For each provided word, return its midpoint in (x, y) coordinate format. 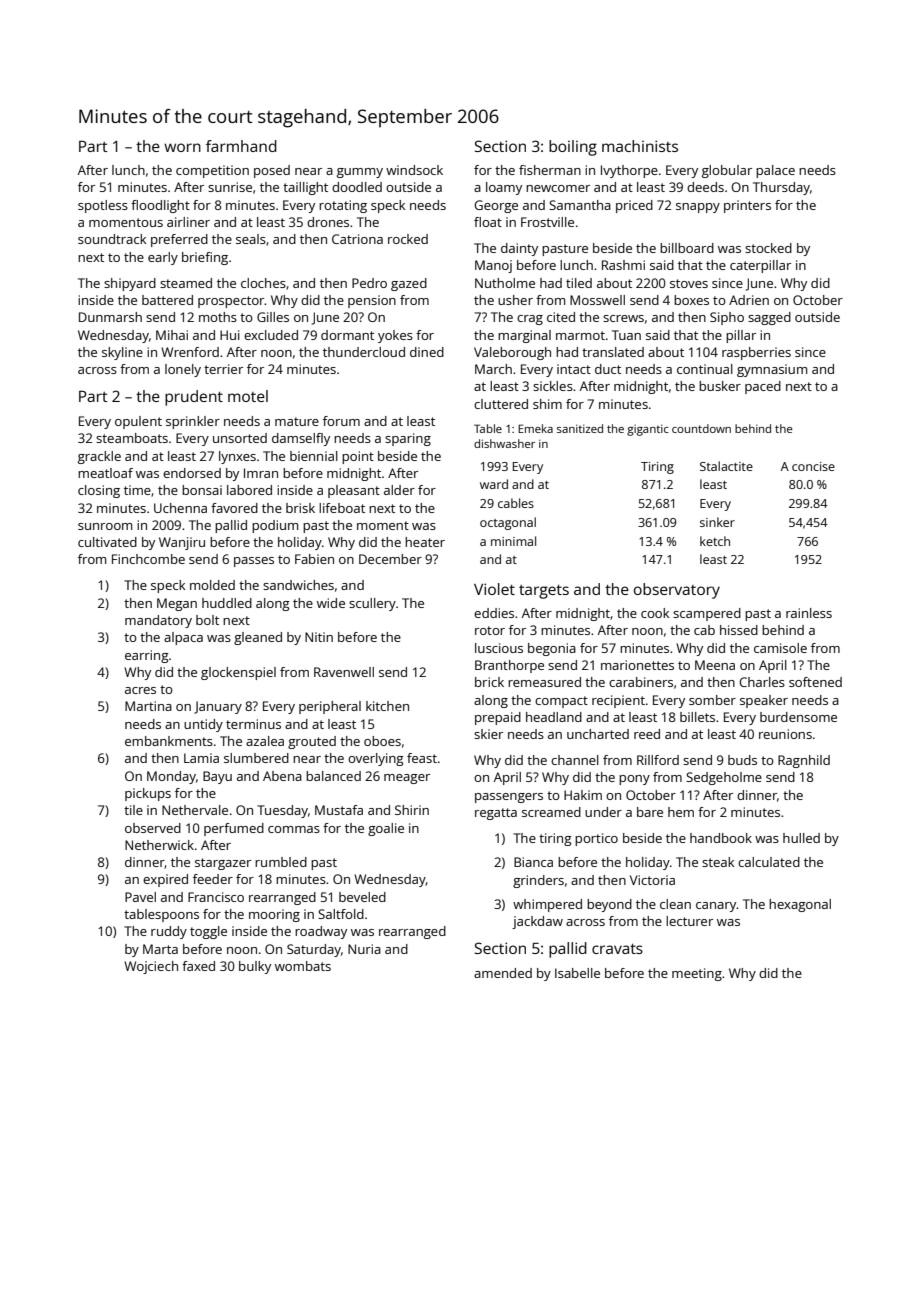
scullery (372, 604)
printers (747, 206)
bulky (255, 967)
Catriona (357, 239)
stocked (768, 248)
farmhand (241, 146)
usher (515, 300)
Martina (148, 706)
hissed (739, 630)
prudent (194, 398)
